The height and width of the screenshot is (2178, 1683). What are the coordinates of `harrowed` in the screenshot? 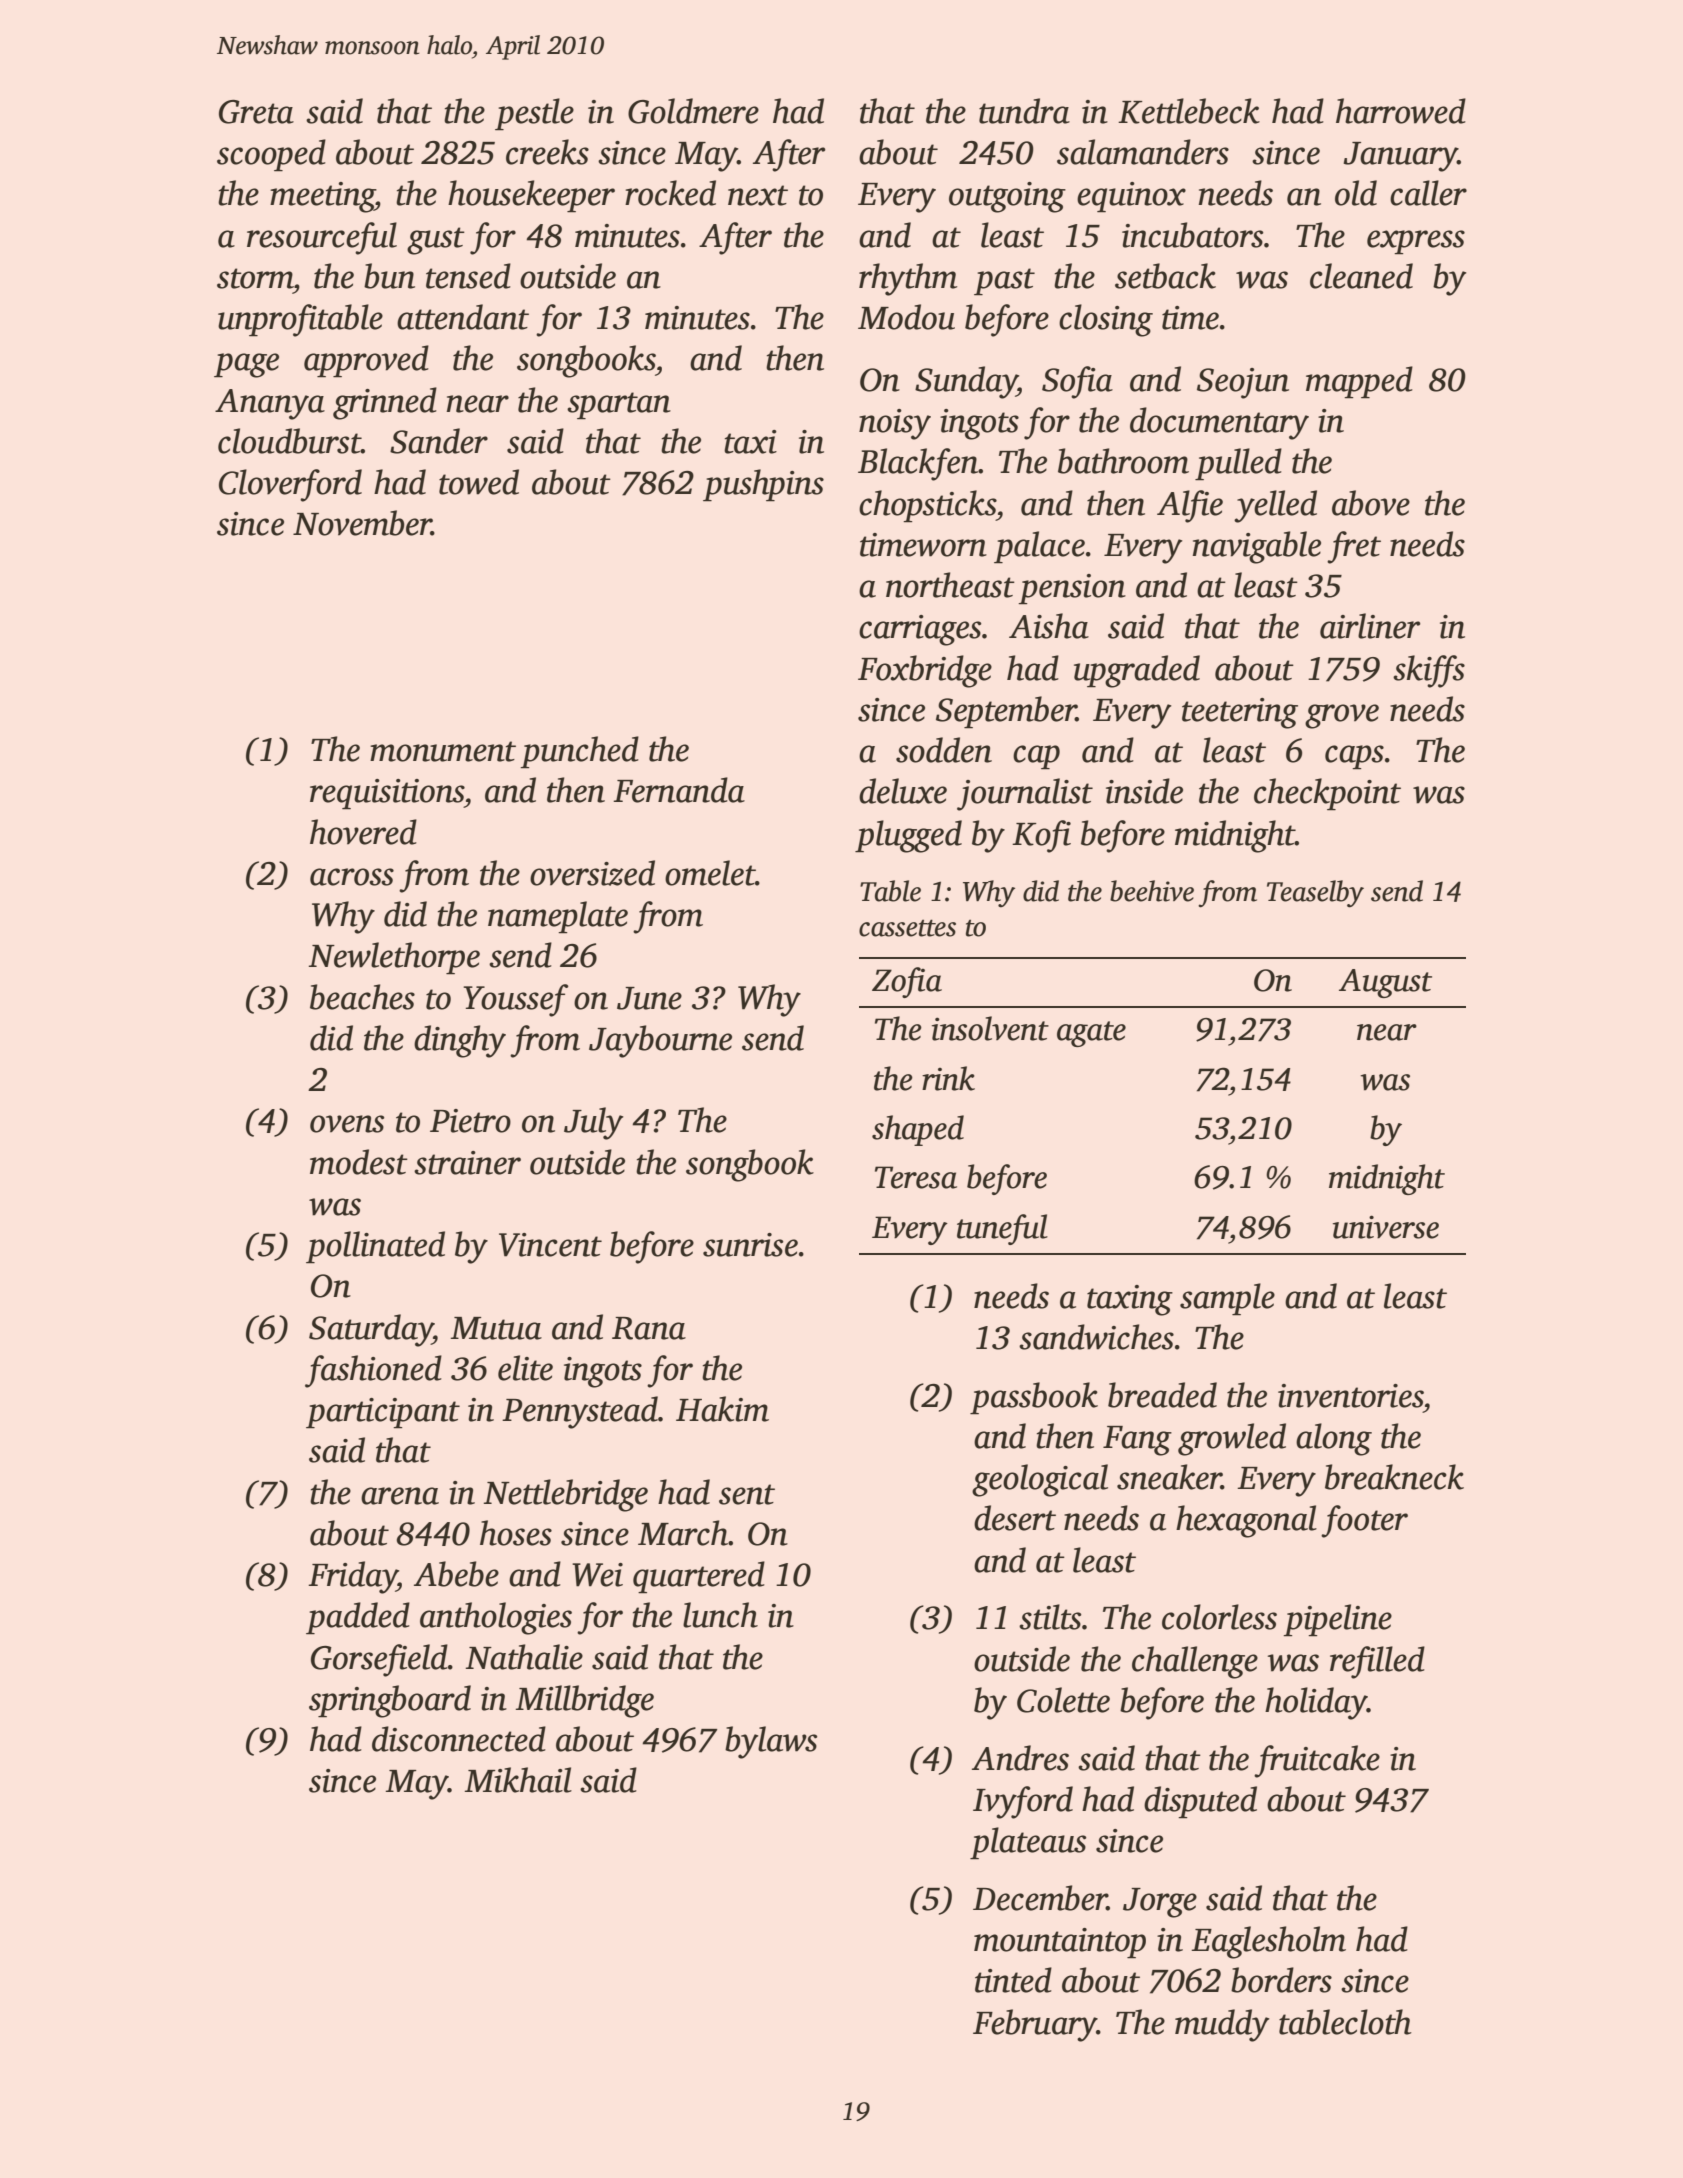 It's located at (1401, 111).
